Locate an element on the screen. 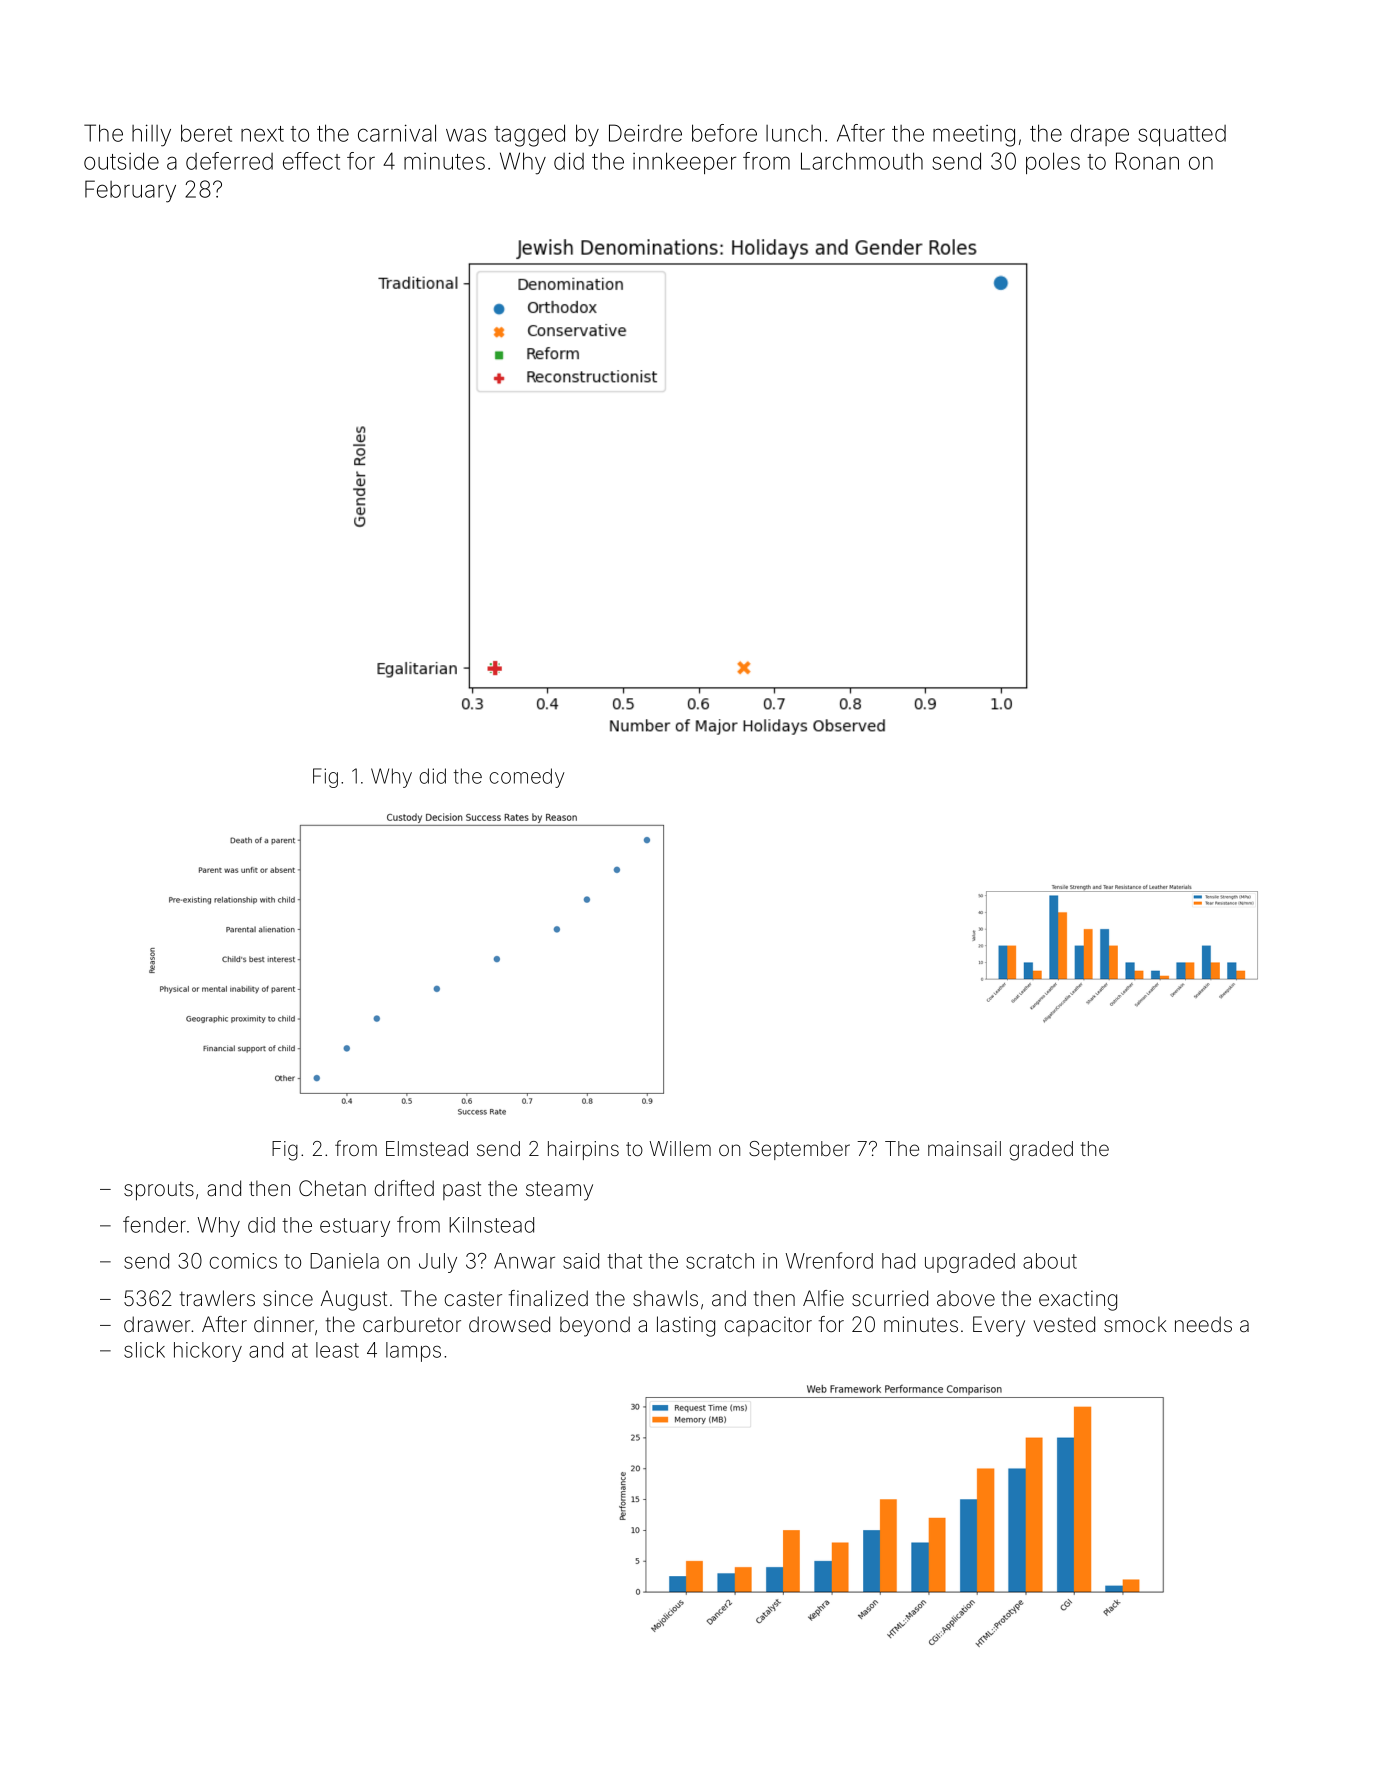 The height and width of the screenshot is (1787, 1381). that is located at coordinates (624, 1261).
